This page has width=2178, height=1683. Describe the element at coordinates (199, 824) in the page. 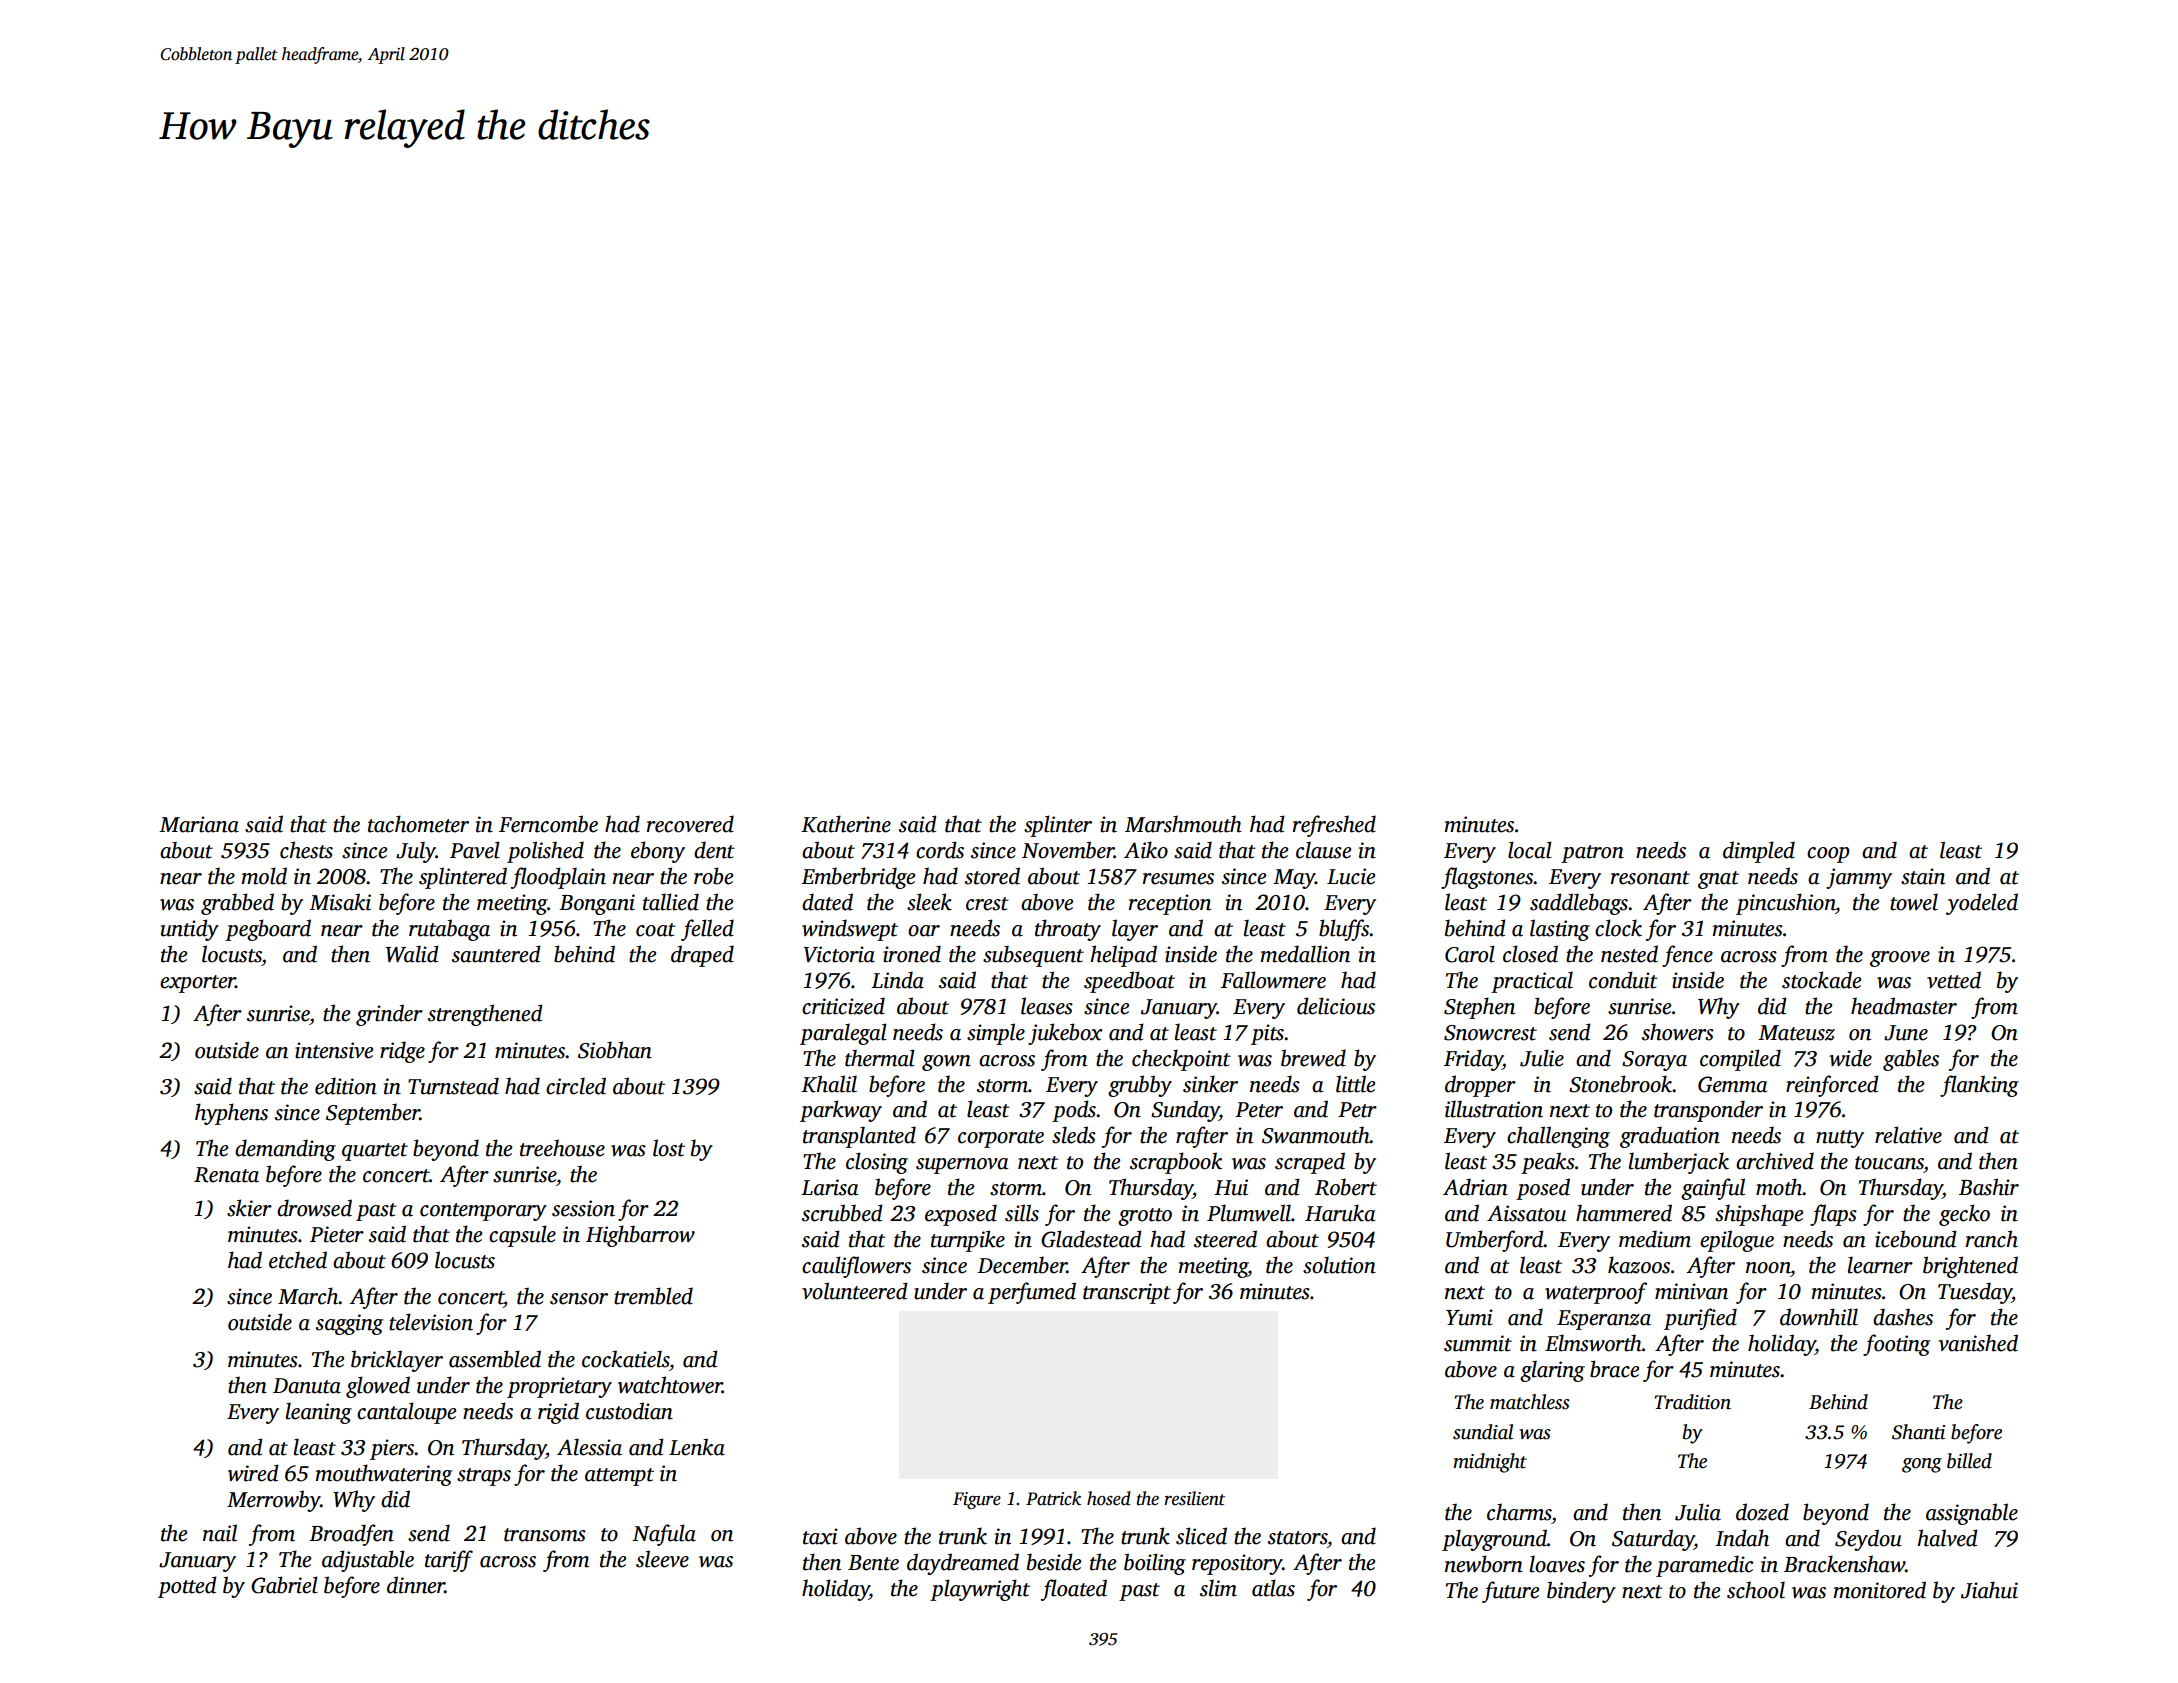

I see `Mariana` at that location.
